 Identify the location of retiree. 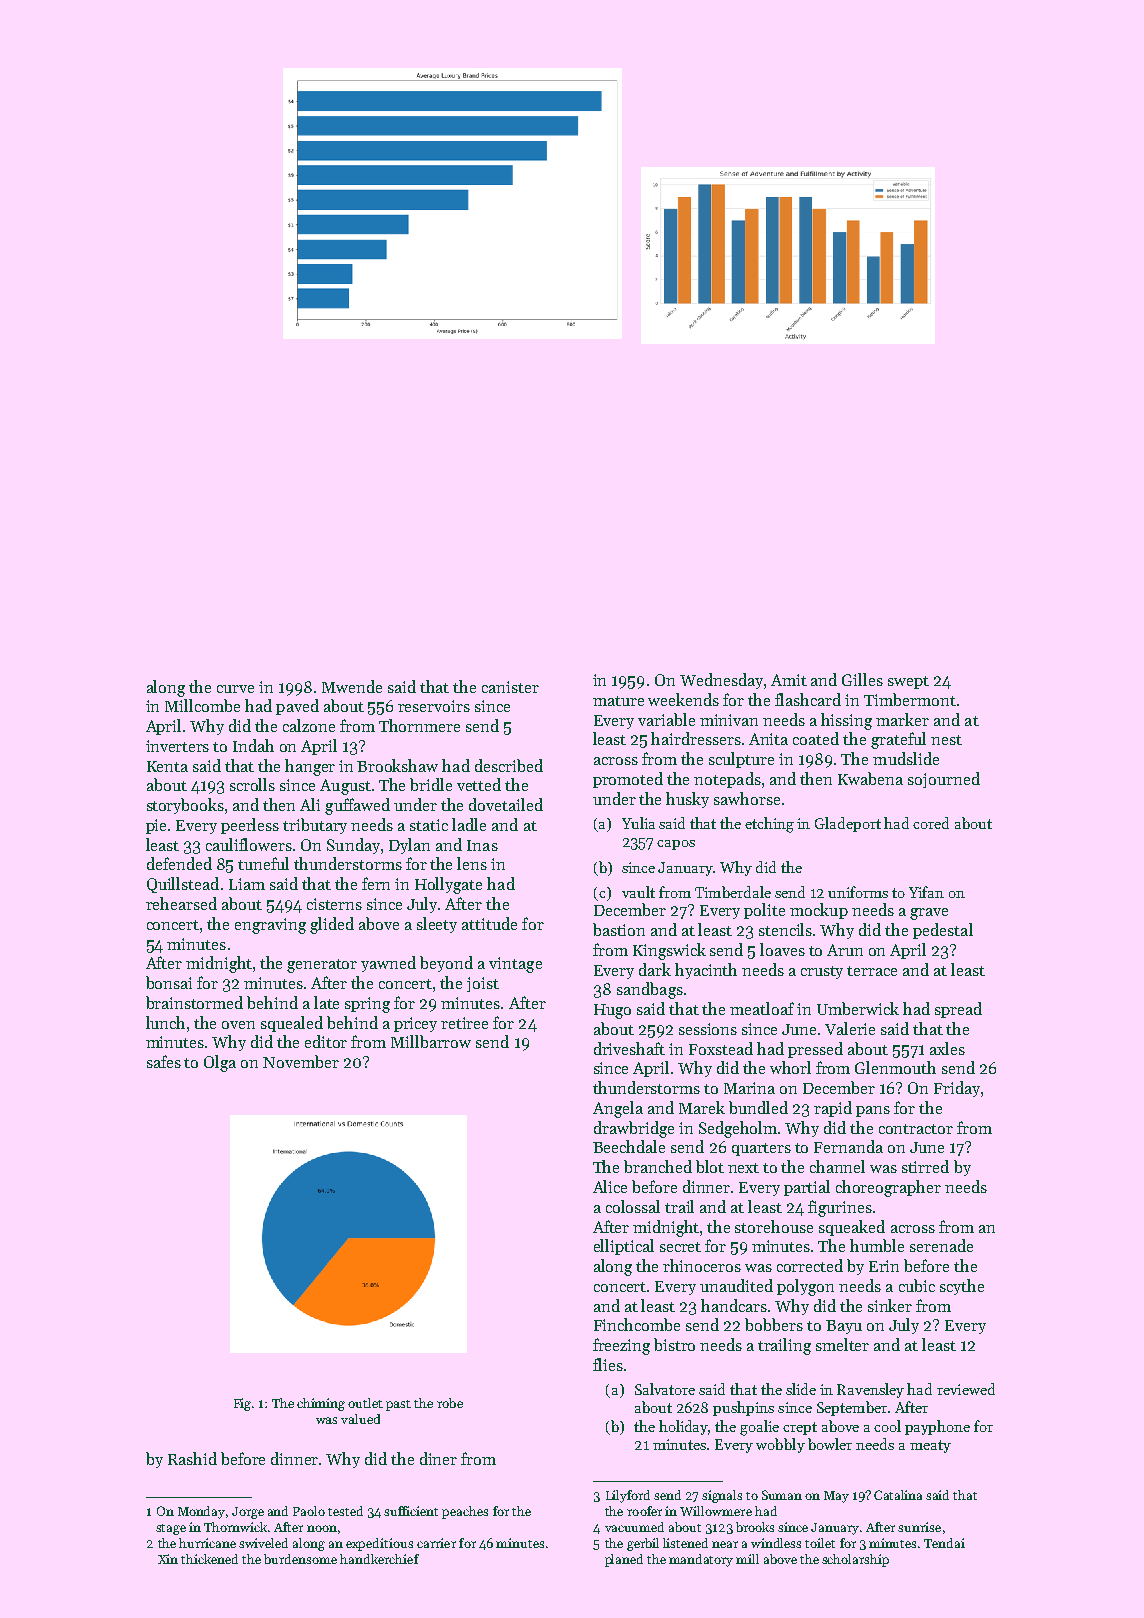
(464, 1023).
